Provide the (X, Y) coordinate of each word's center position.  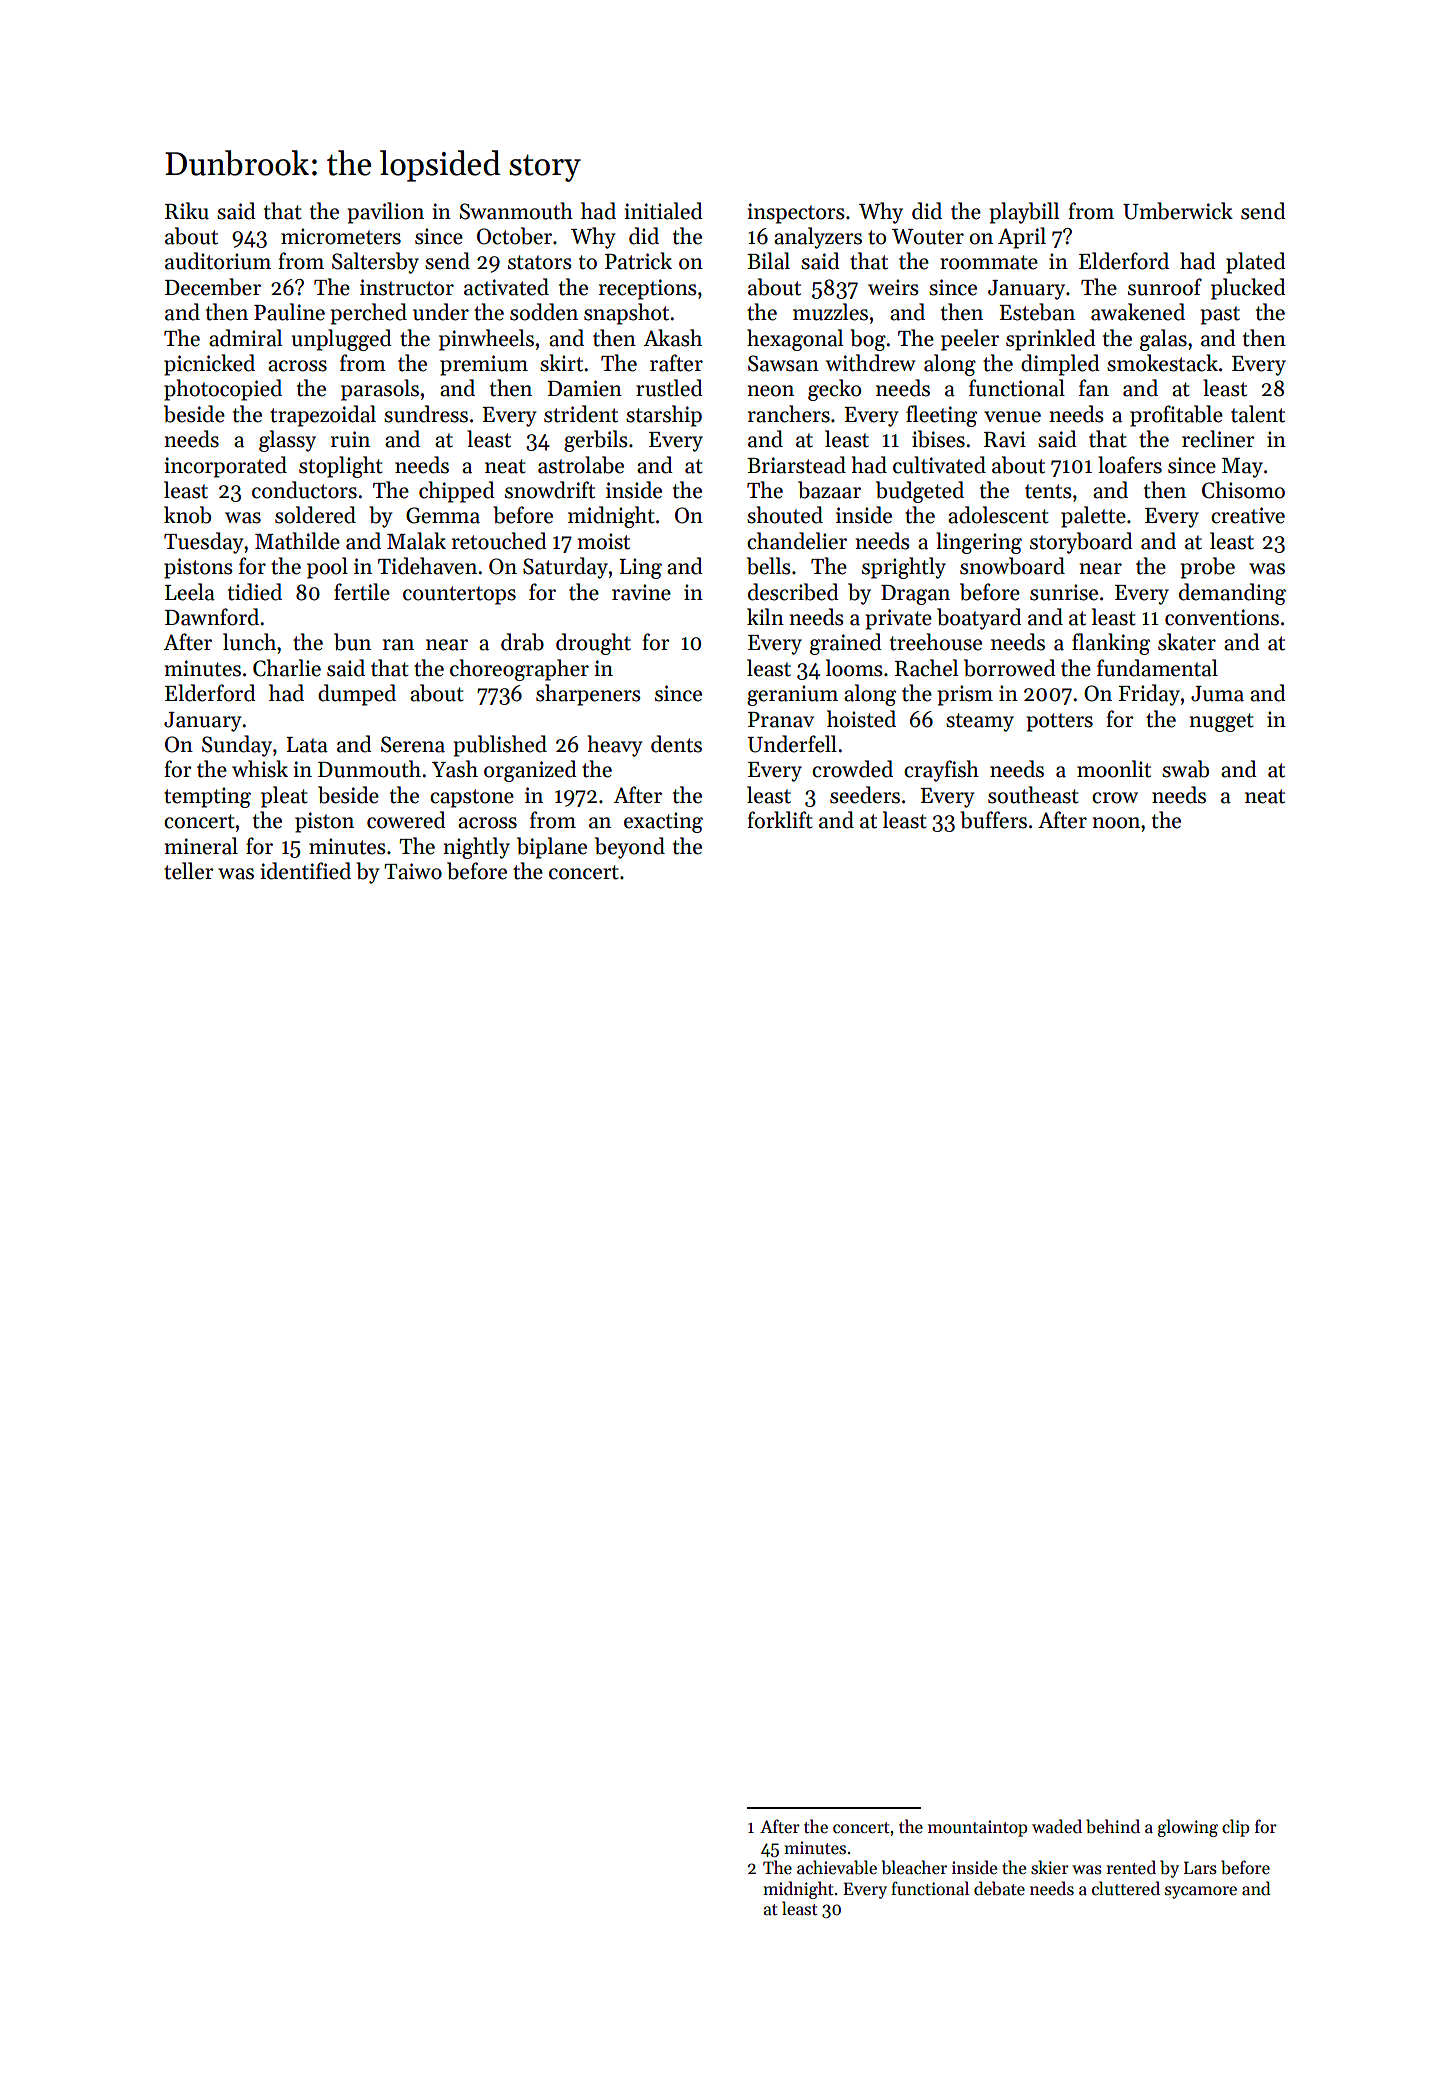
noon (1116, 823)
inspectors (796, 213)
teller (189, 871)
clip (1236, 1828)
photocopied (223, 390)
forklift (780, 820)
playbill (1024, 213)
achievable (837, 1867)
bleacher (914, 1867)
